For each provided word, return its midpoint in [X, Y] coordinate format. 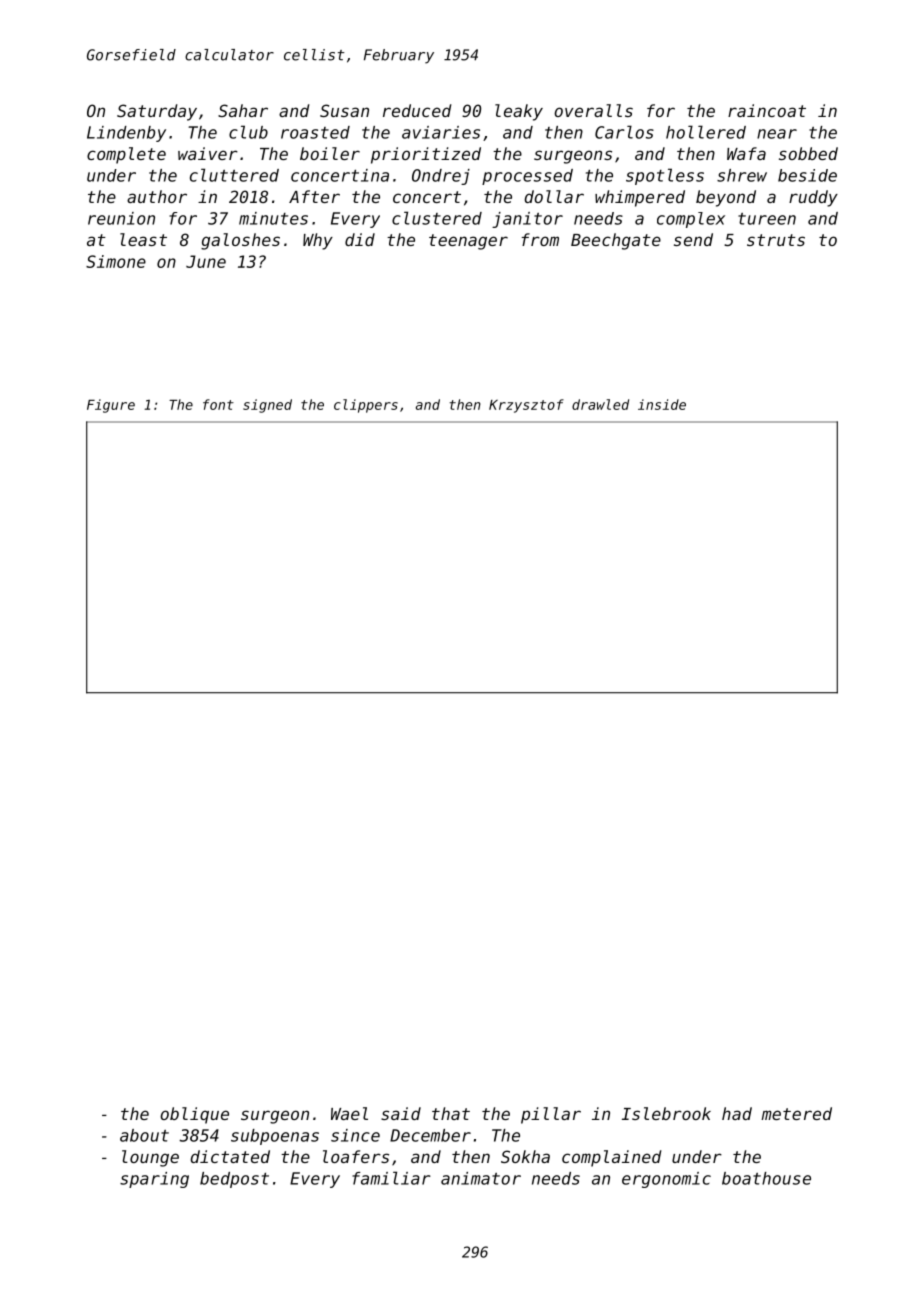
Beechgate [616, 241]
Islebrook [666, 1113]
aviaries [441, 132]
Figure [111, 406]
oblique [194, 1115]
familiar [391, 1178]
